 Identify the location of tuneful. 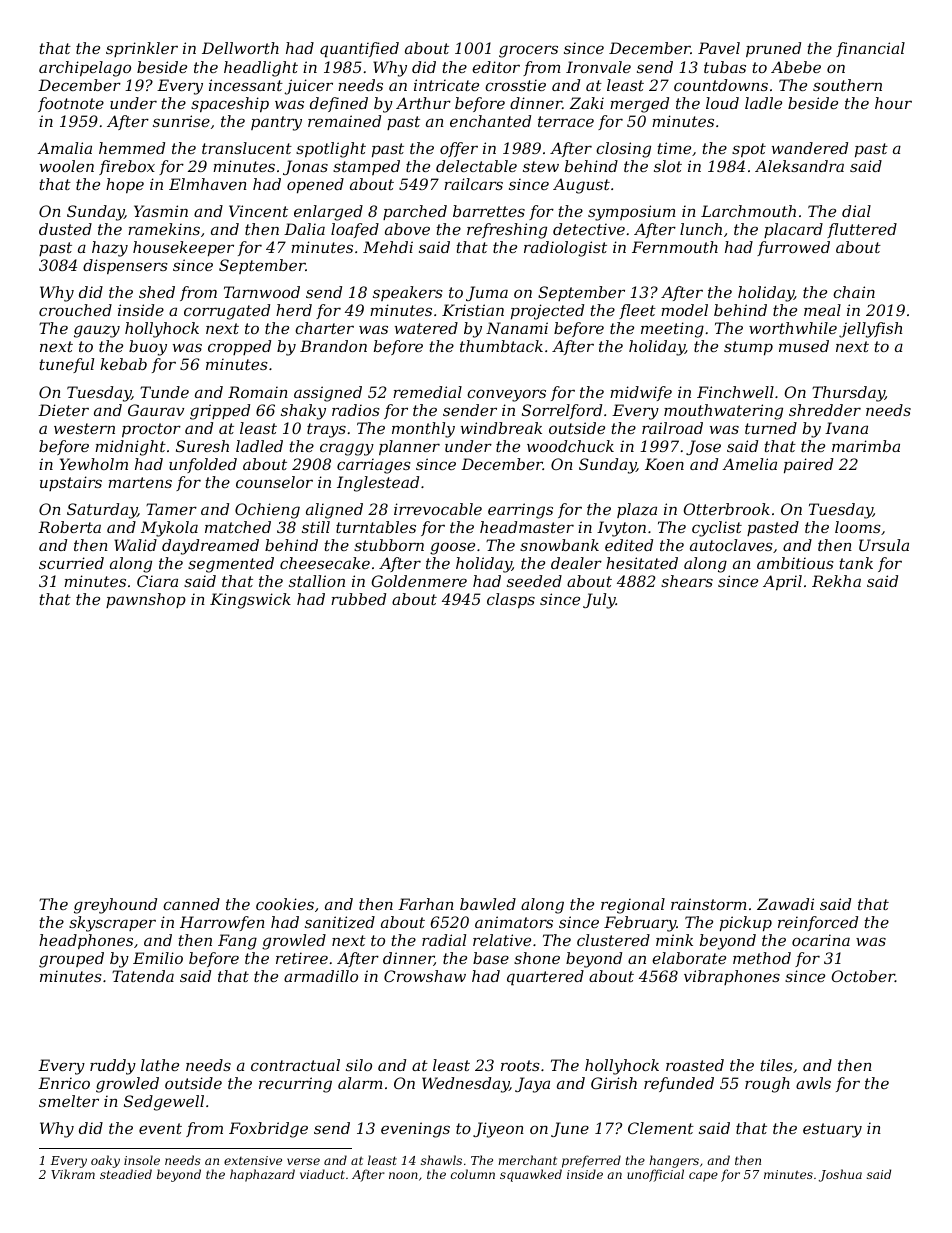
(67, 365).
